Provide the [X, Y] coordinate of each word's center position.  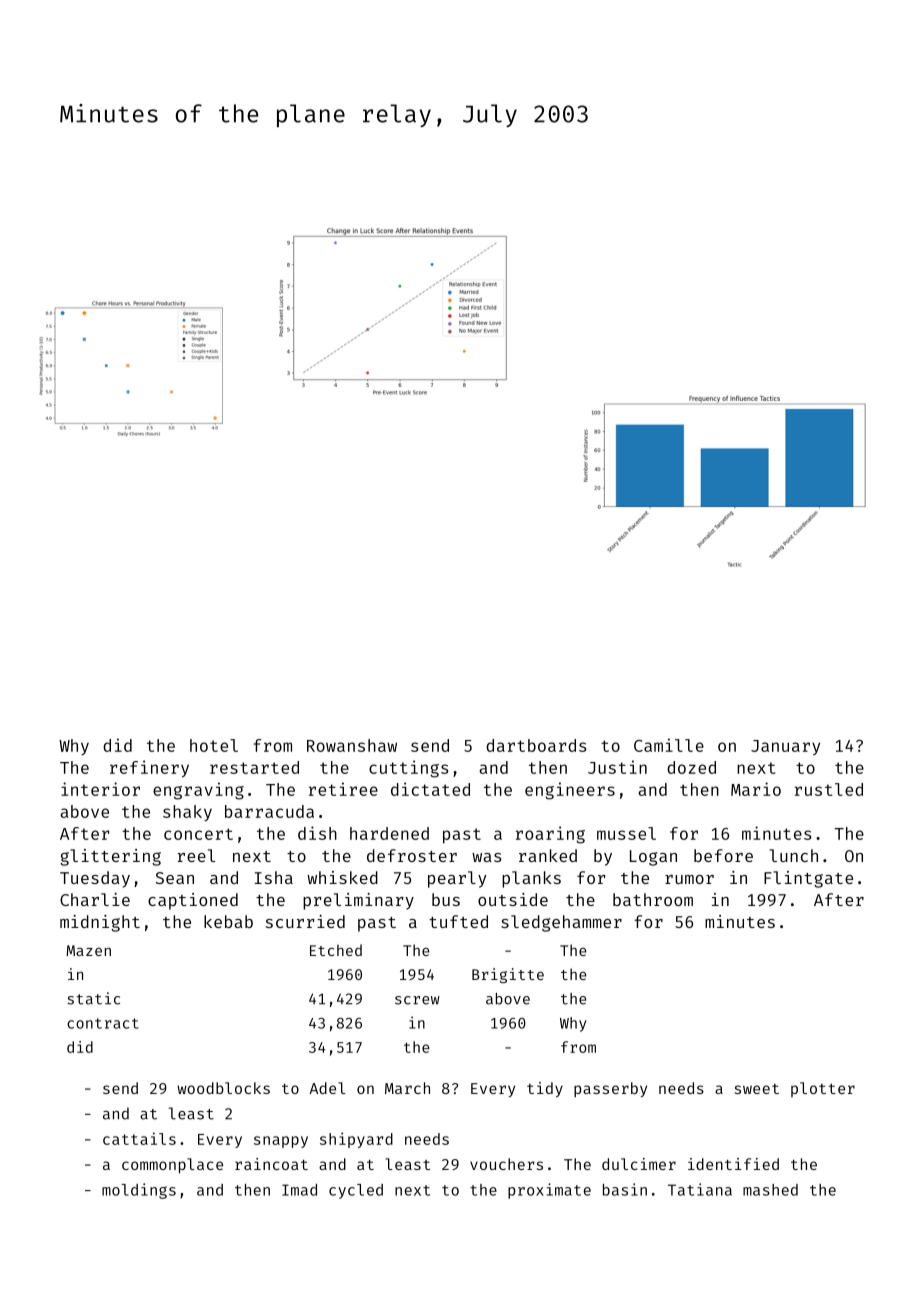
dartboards [536, 745]
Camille [669, 745]
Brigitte [508, 975]
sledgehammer [561, 923]
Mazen [88, 950]
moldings [139, 1191]
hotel [214, 745]
